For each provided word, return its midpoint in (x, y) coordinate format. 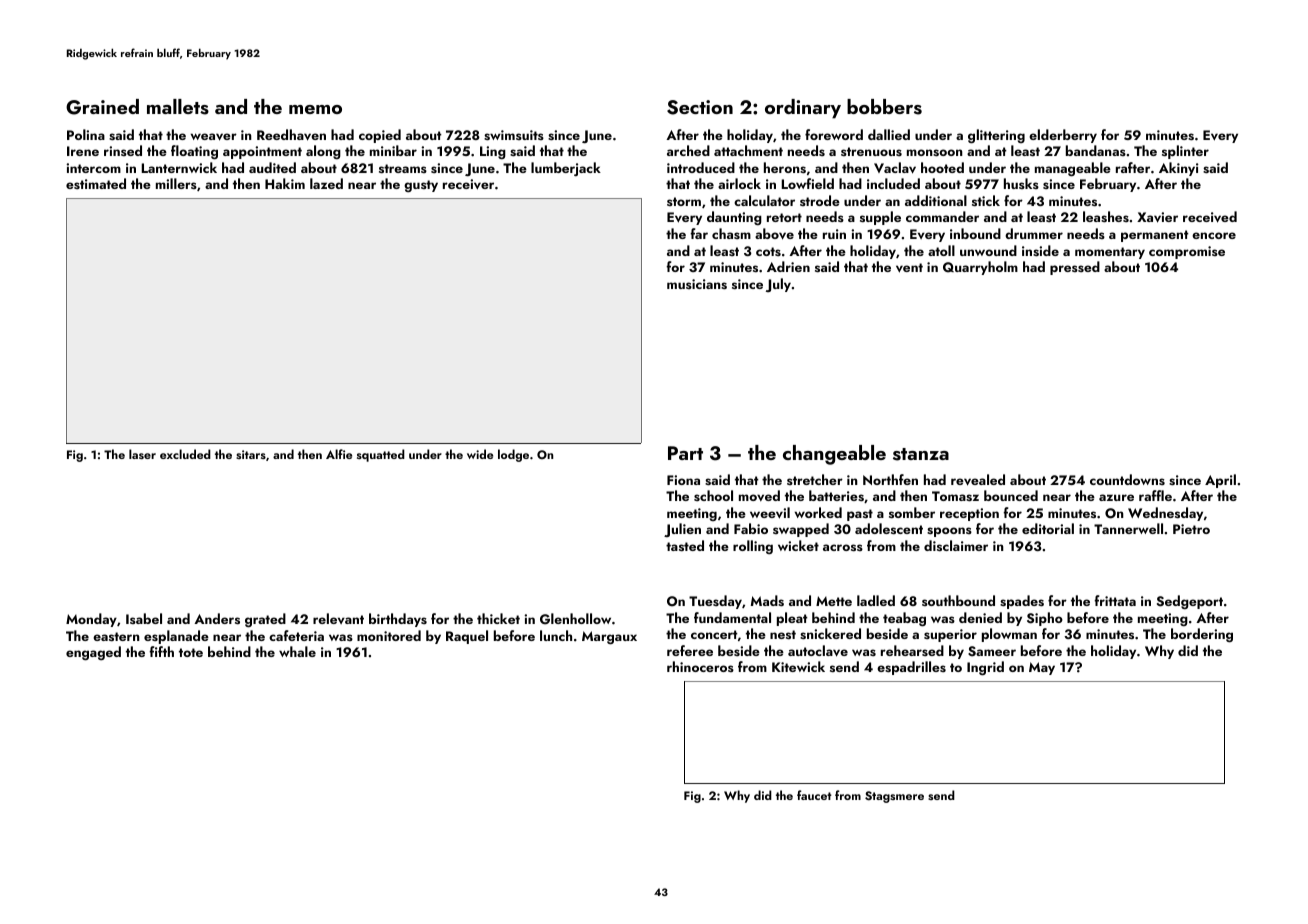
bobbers (884, 107)
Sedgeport (1190, 602)
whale (297, 651)
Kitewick (798, 666)
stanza (921, 454)
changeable (834, 455)
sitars (251, 454)
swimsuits (514, 135)
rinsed (123, 150)
